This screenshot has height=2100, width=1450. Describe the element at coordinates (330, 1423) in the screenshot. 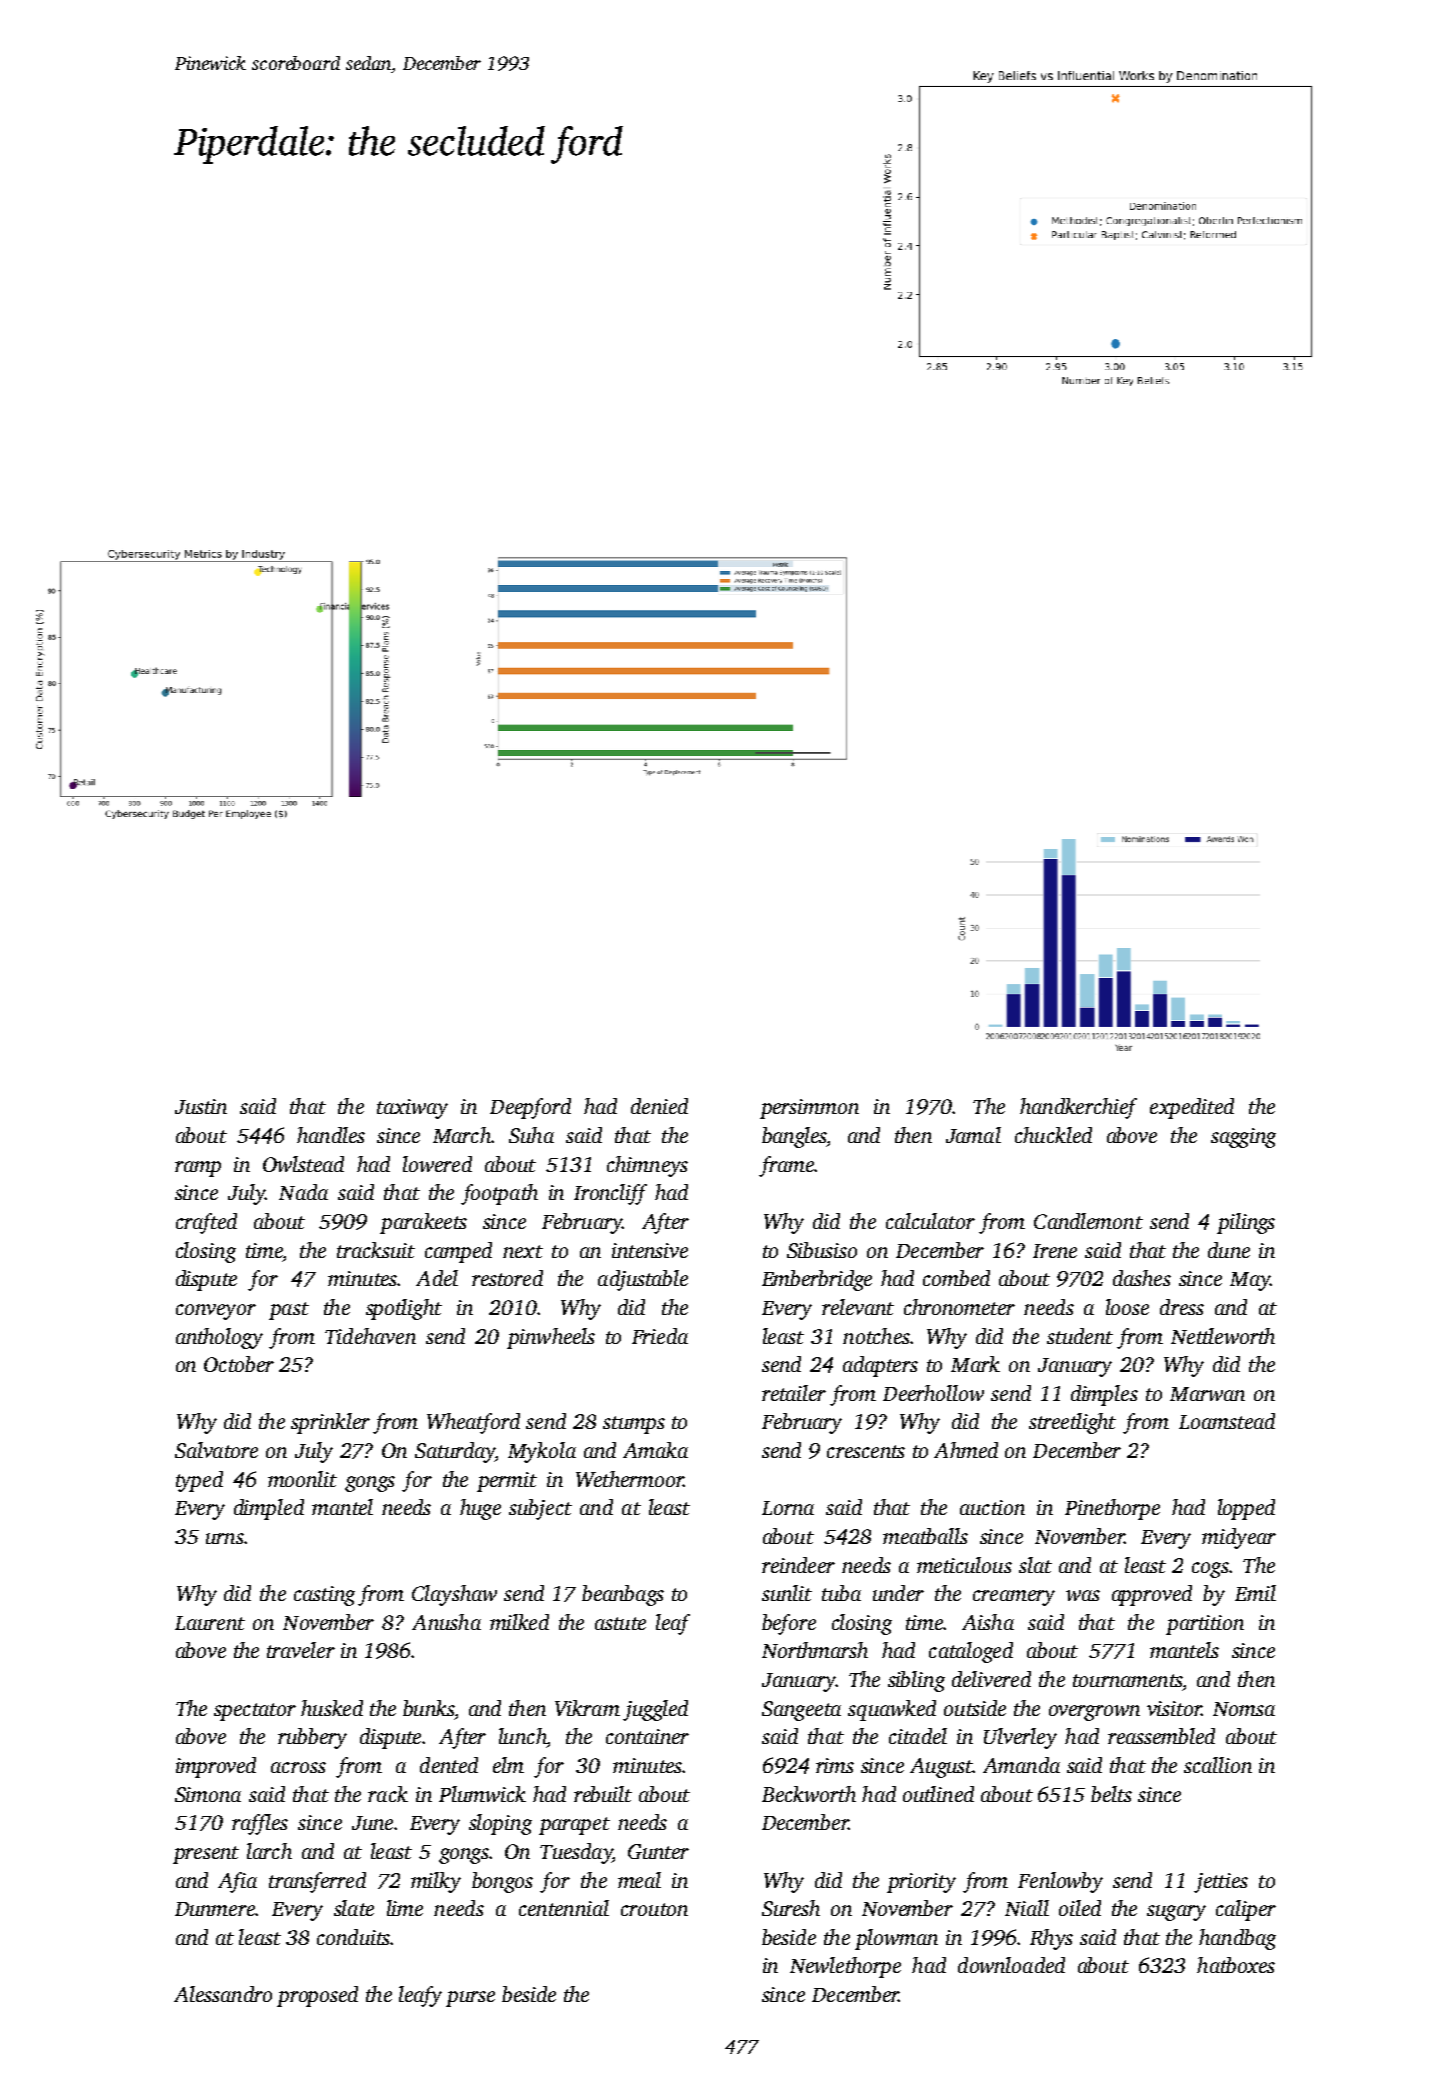

I see `sprinkler` at that location.
